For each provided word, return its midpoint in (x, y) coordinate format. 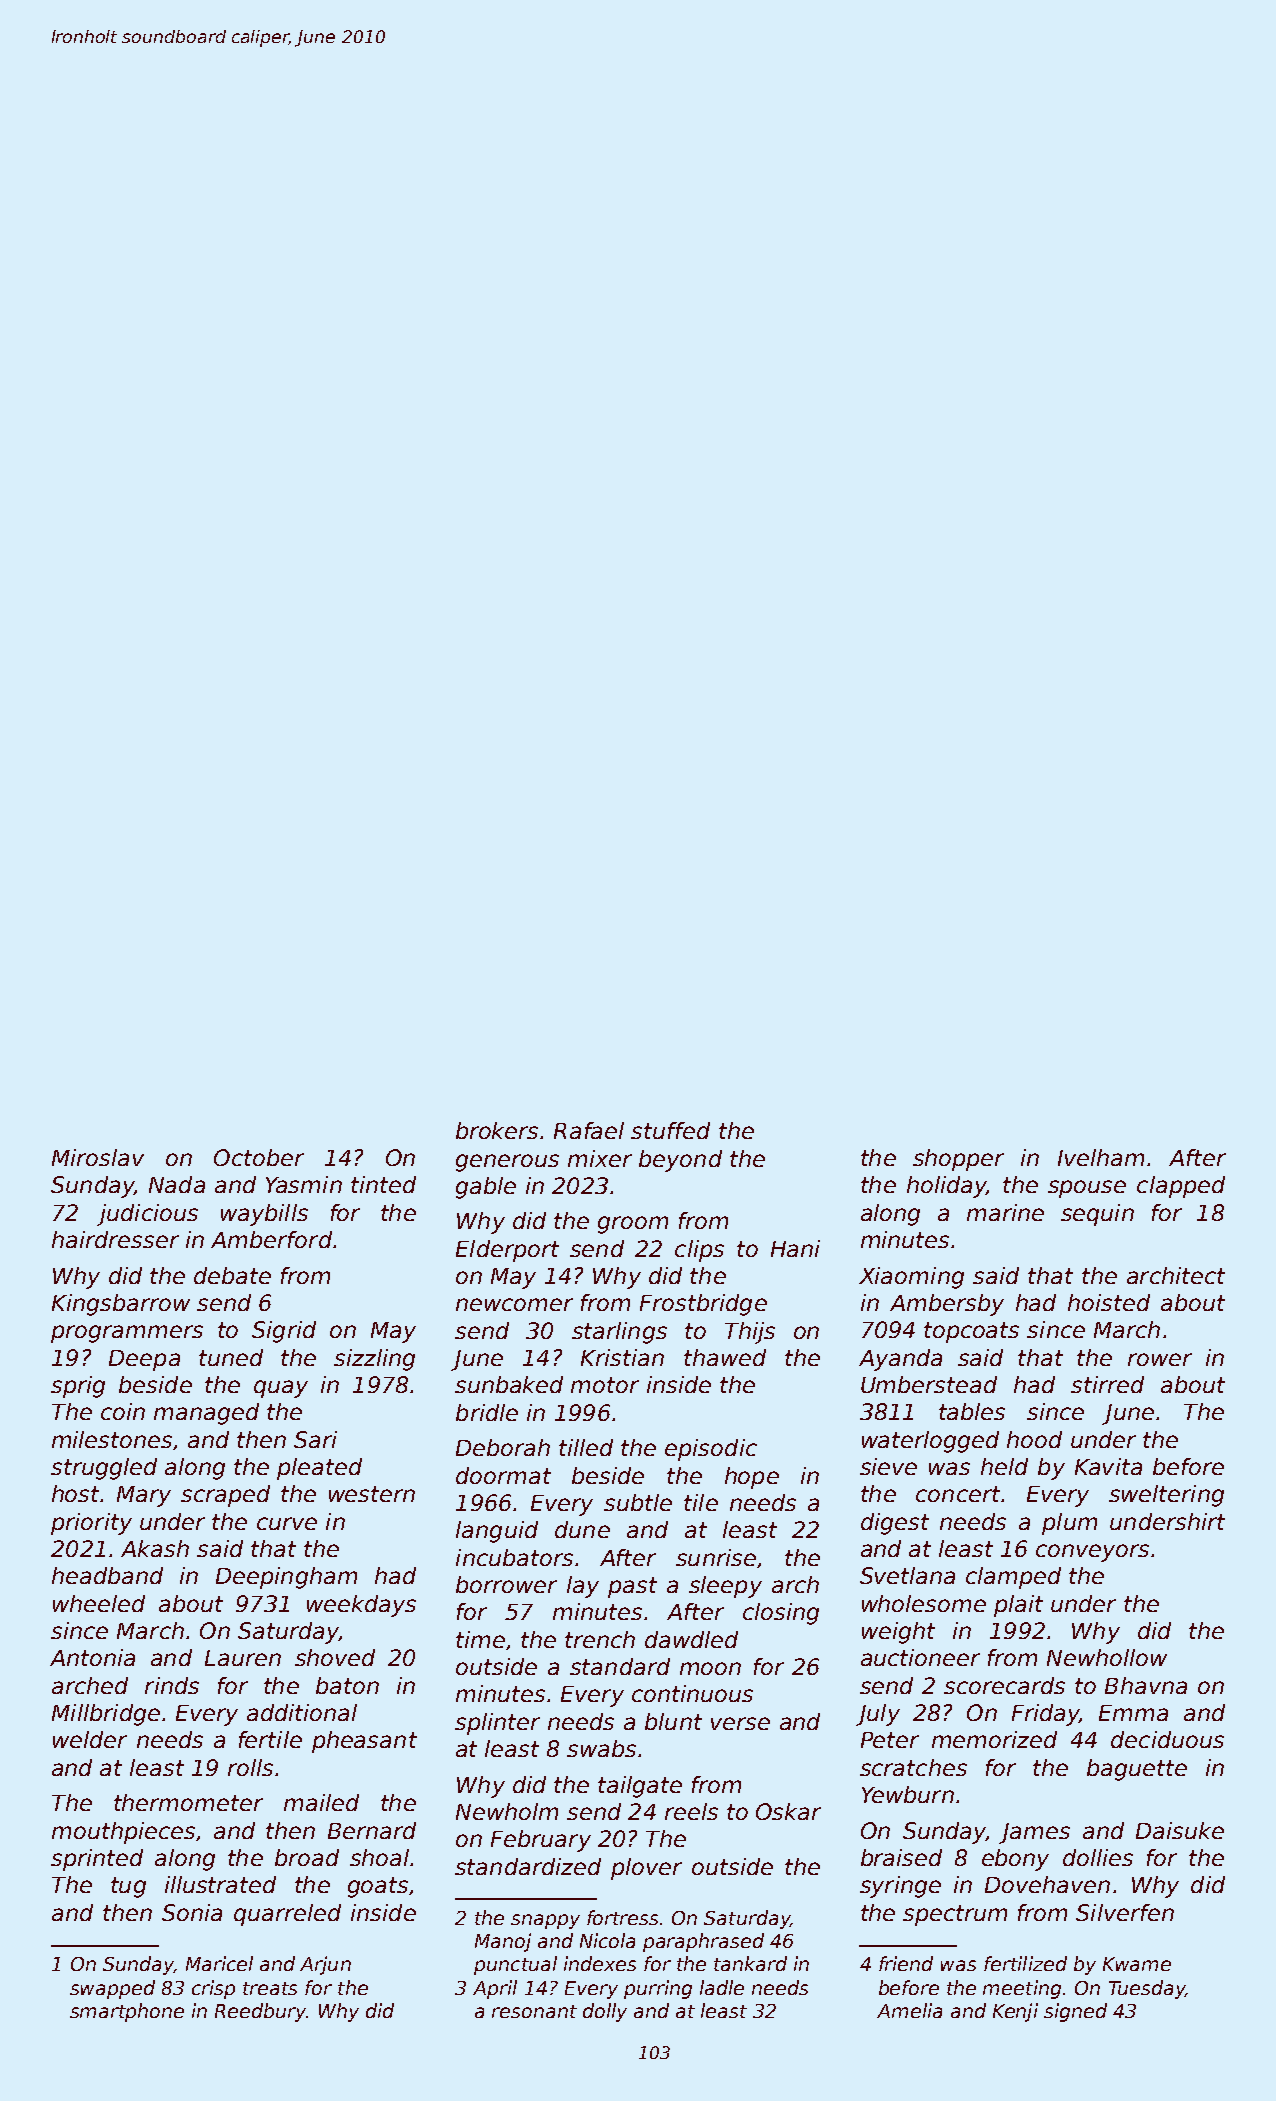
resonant (534, 2011)
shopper (958, 1160)
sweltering (1166, 1496)
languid (497, 1532)
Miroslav (98, 1157)
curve (287, 1523)
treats (270, 1988)
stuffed (670, 1130)
